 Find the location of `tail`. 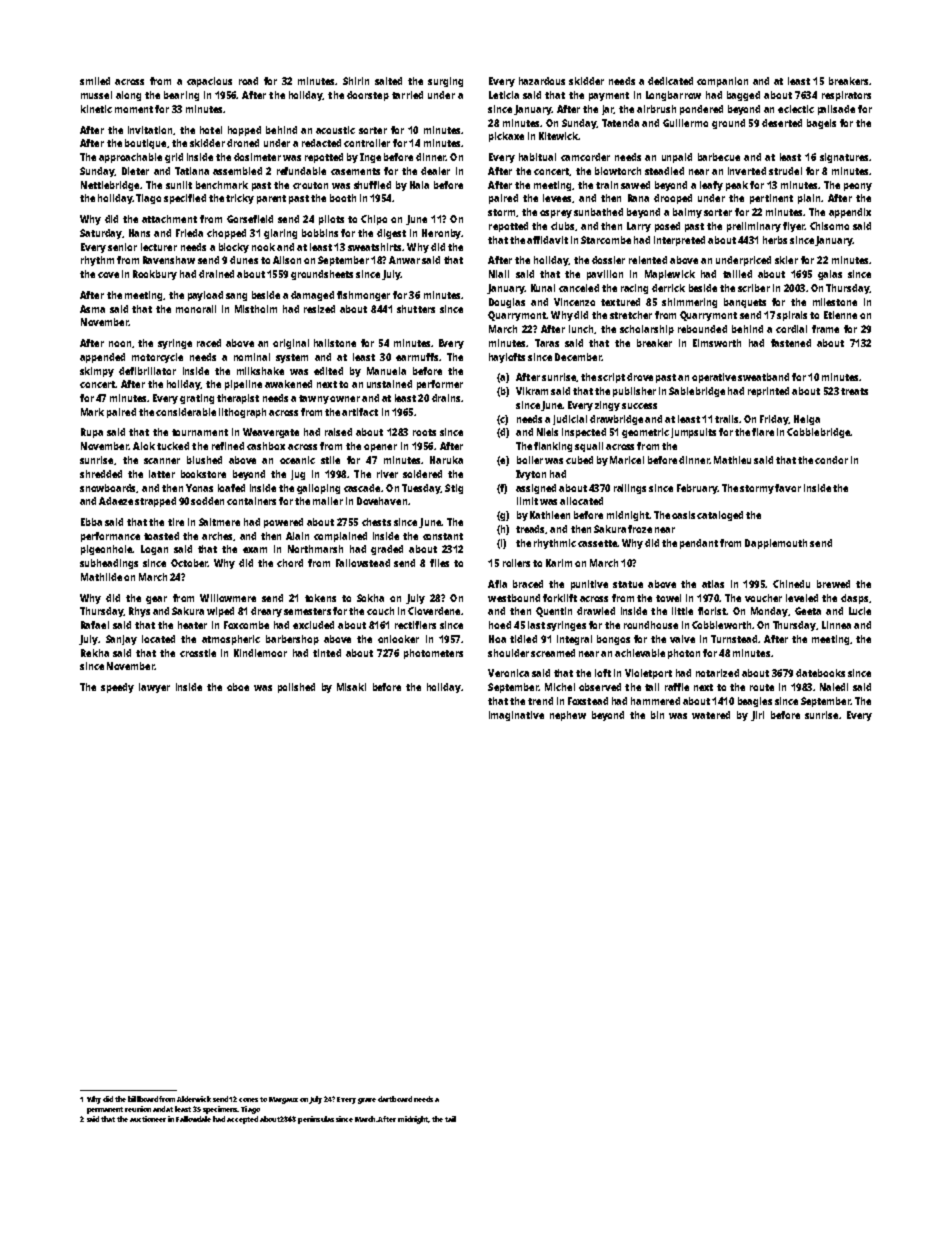

tail is located at coordinates (450, 1119).
